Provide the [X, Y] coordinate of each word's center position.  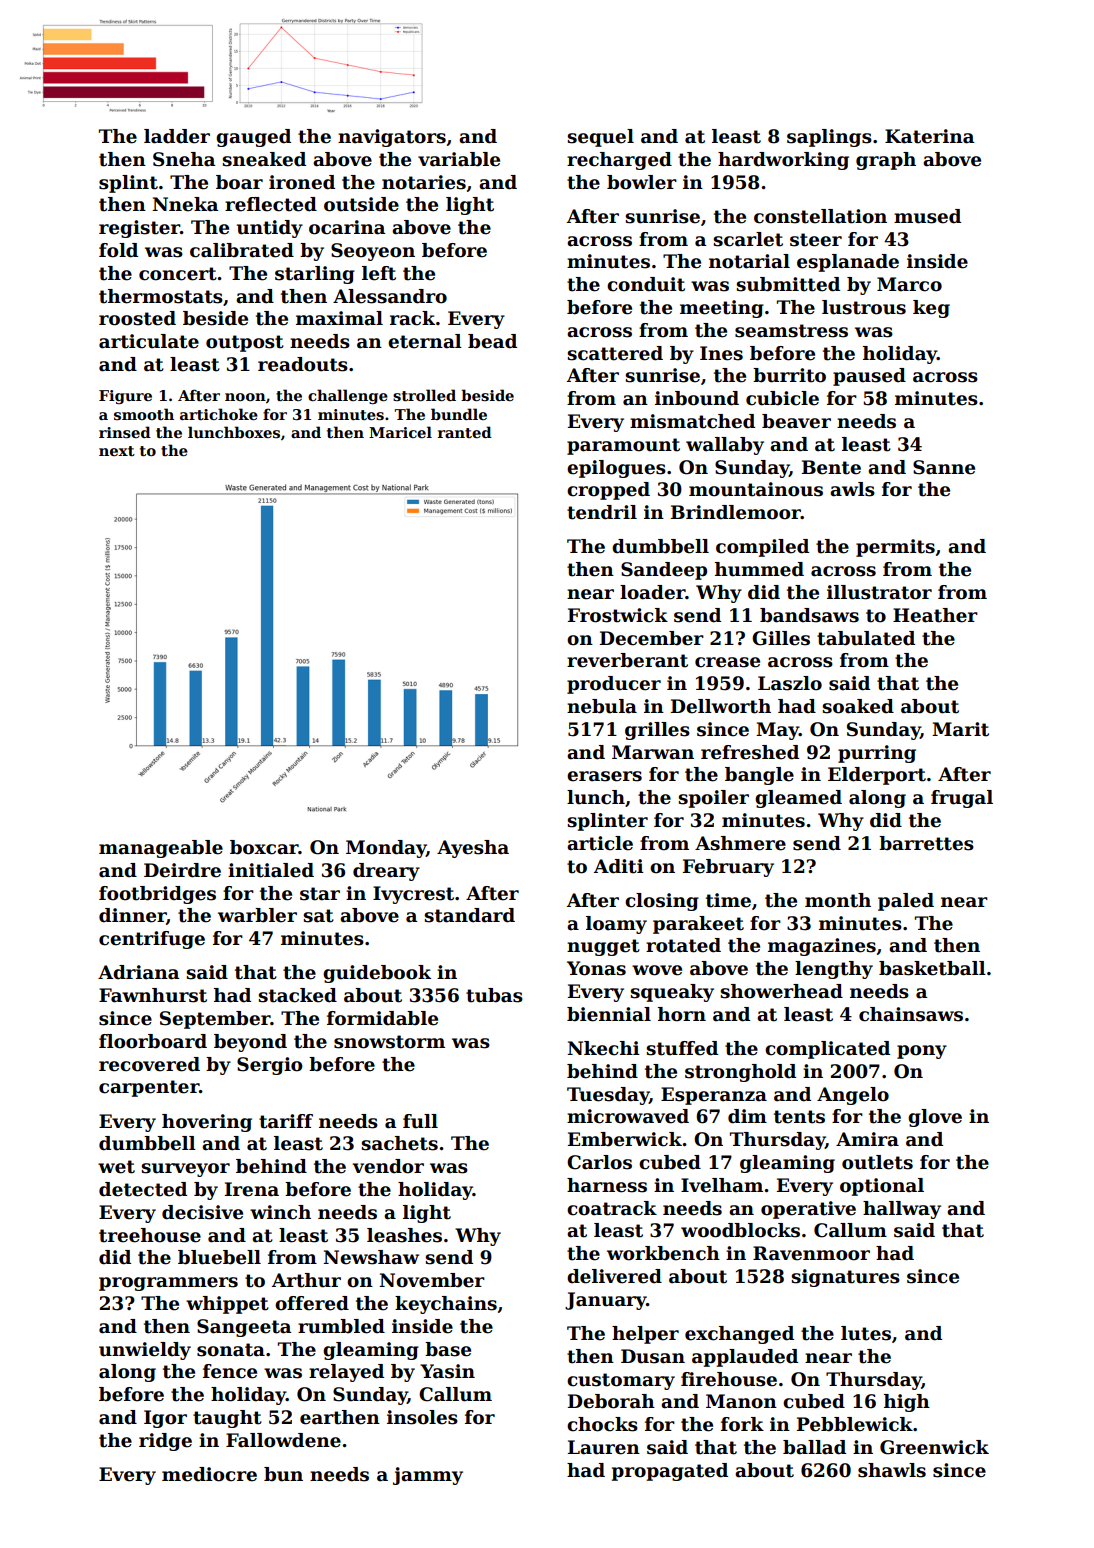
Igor [165, 1419]
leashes [404, 1235]
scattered [615, 353]
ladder [177, 136]
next [117, 451]
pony [922, 1052]
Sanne [944, 467]
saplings [829, 138]
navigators [392, 138]
